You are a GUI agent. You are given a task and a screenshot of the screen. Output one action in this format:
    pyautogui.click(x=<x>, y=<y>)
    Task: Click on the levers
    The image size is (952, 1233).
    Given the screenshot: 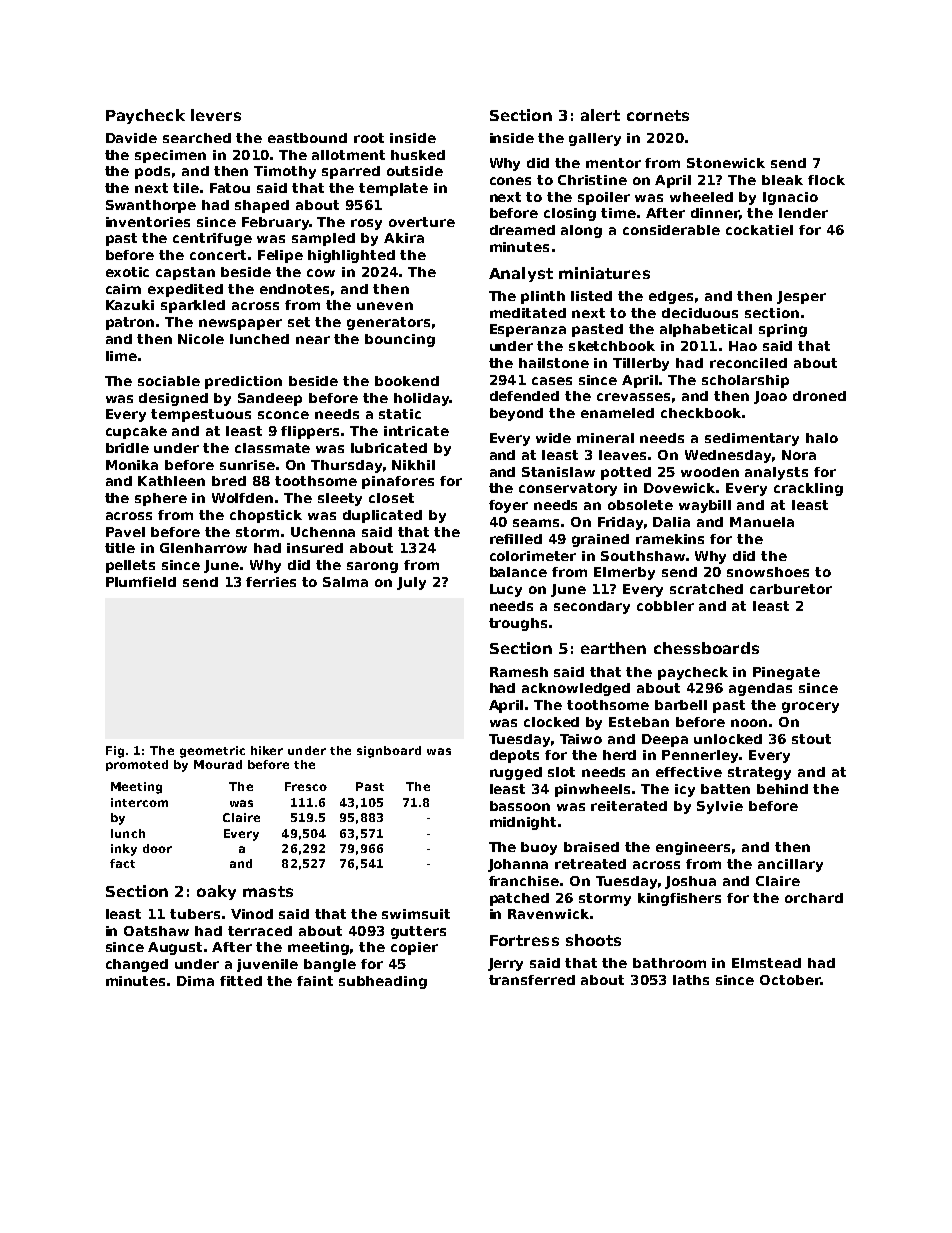 What is the action you would take?
    pyautogui.click(x=216, y=115)
